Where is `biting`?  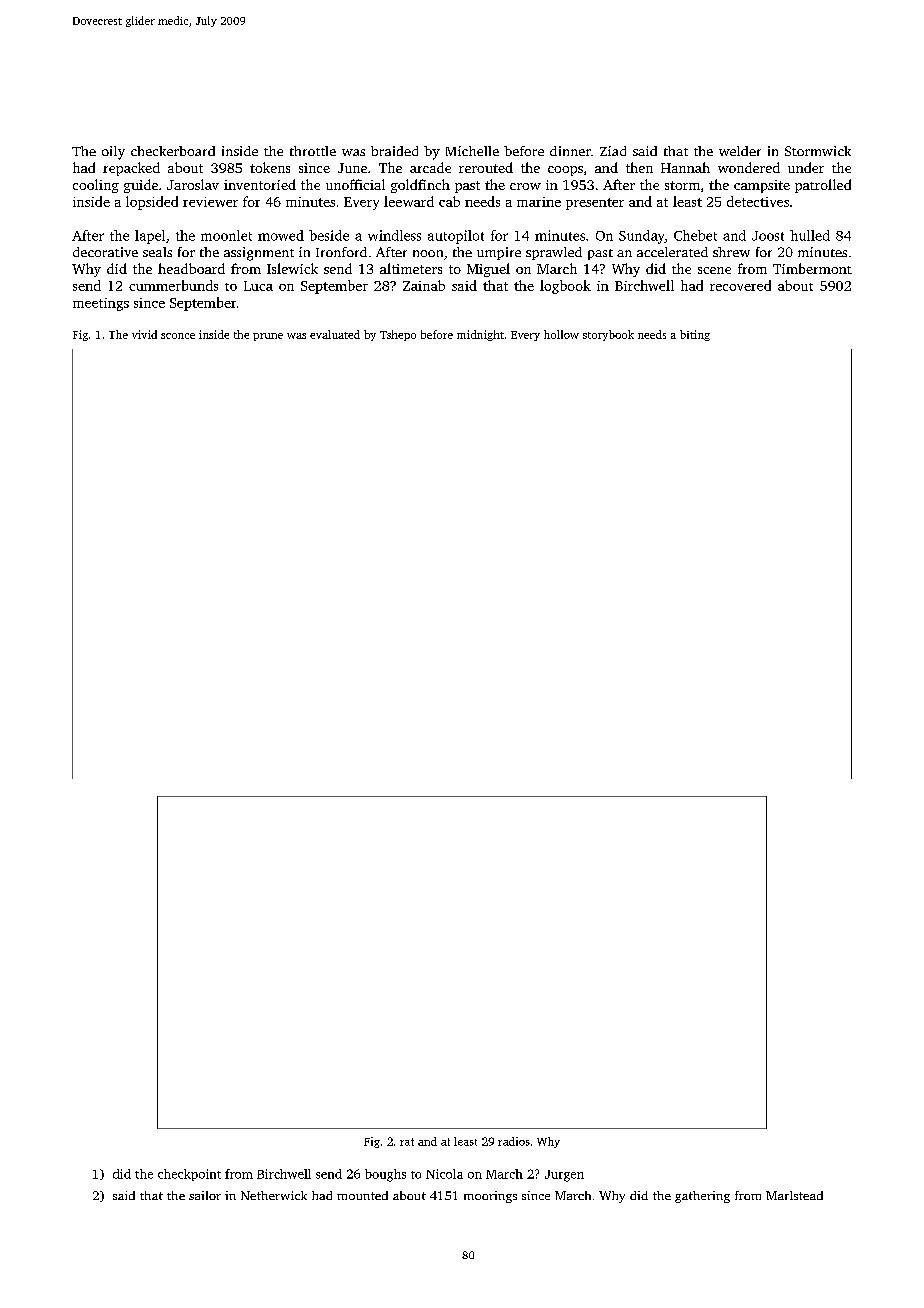
biting is located at coordinates (695, 335).
